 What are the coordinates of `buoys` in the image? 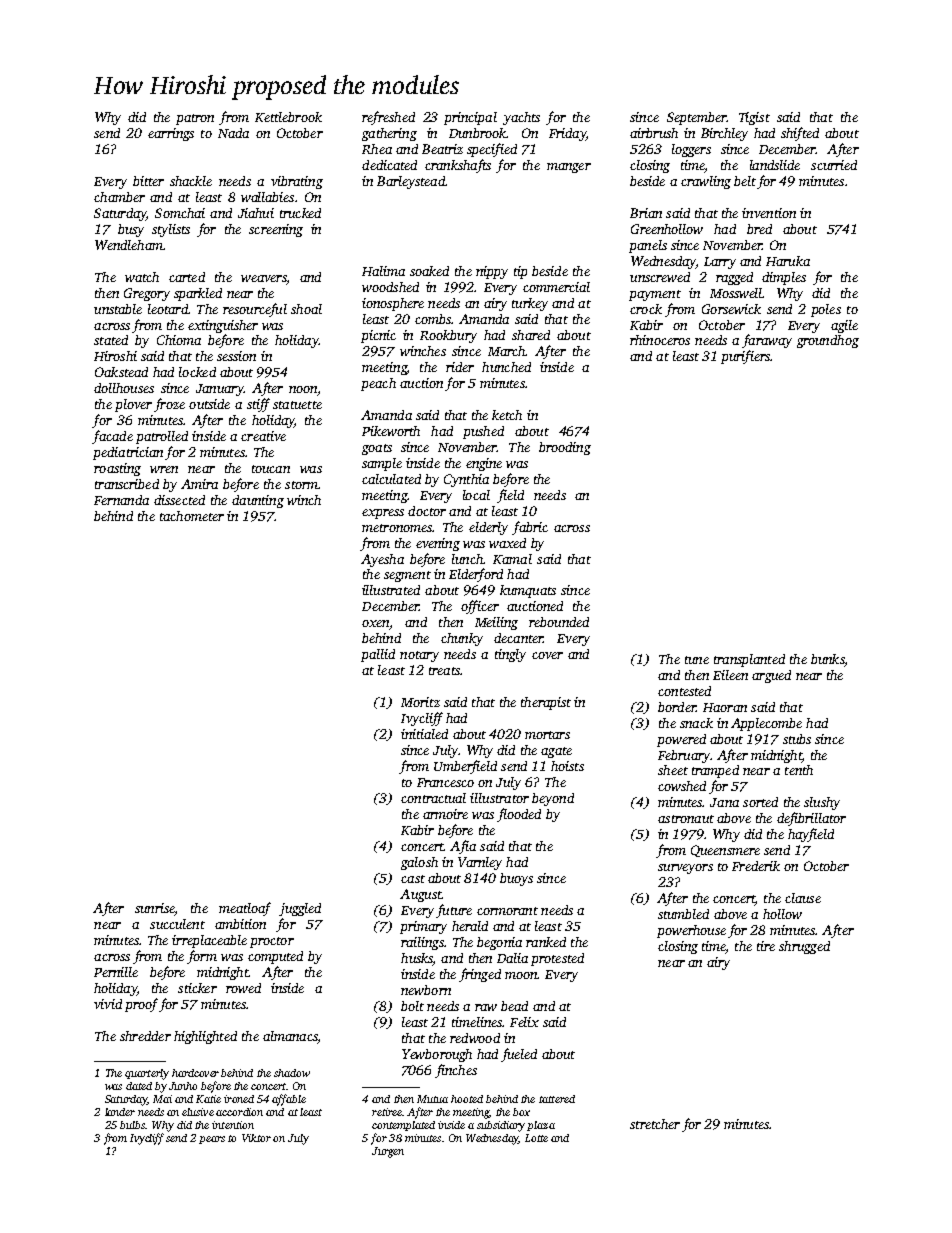 It's located at (516, 879).
